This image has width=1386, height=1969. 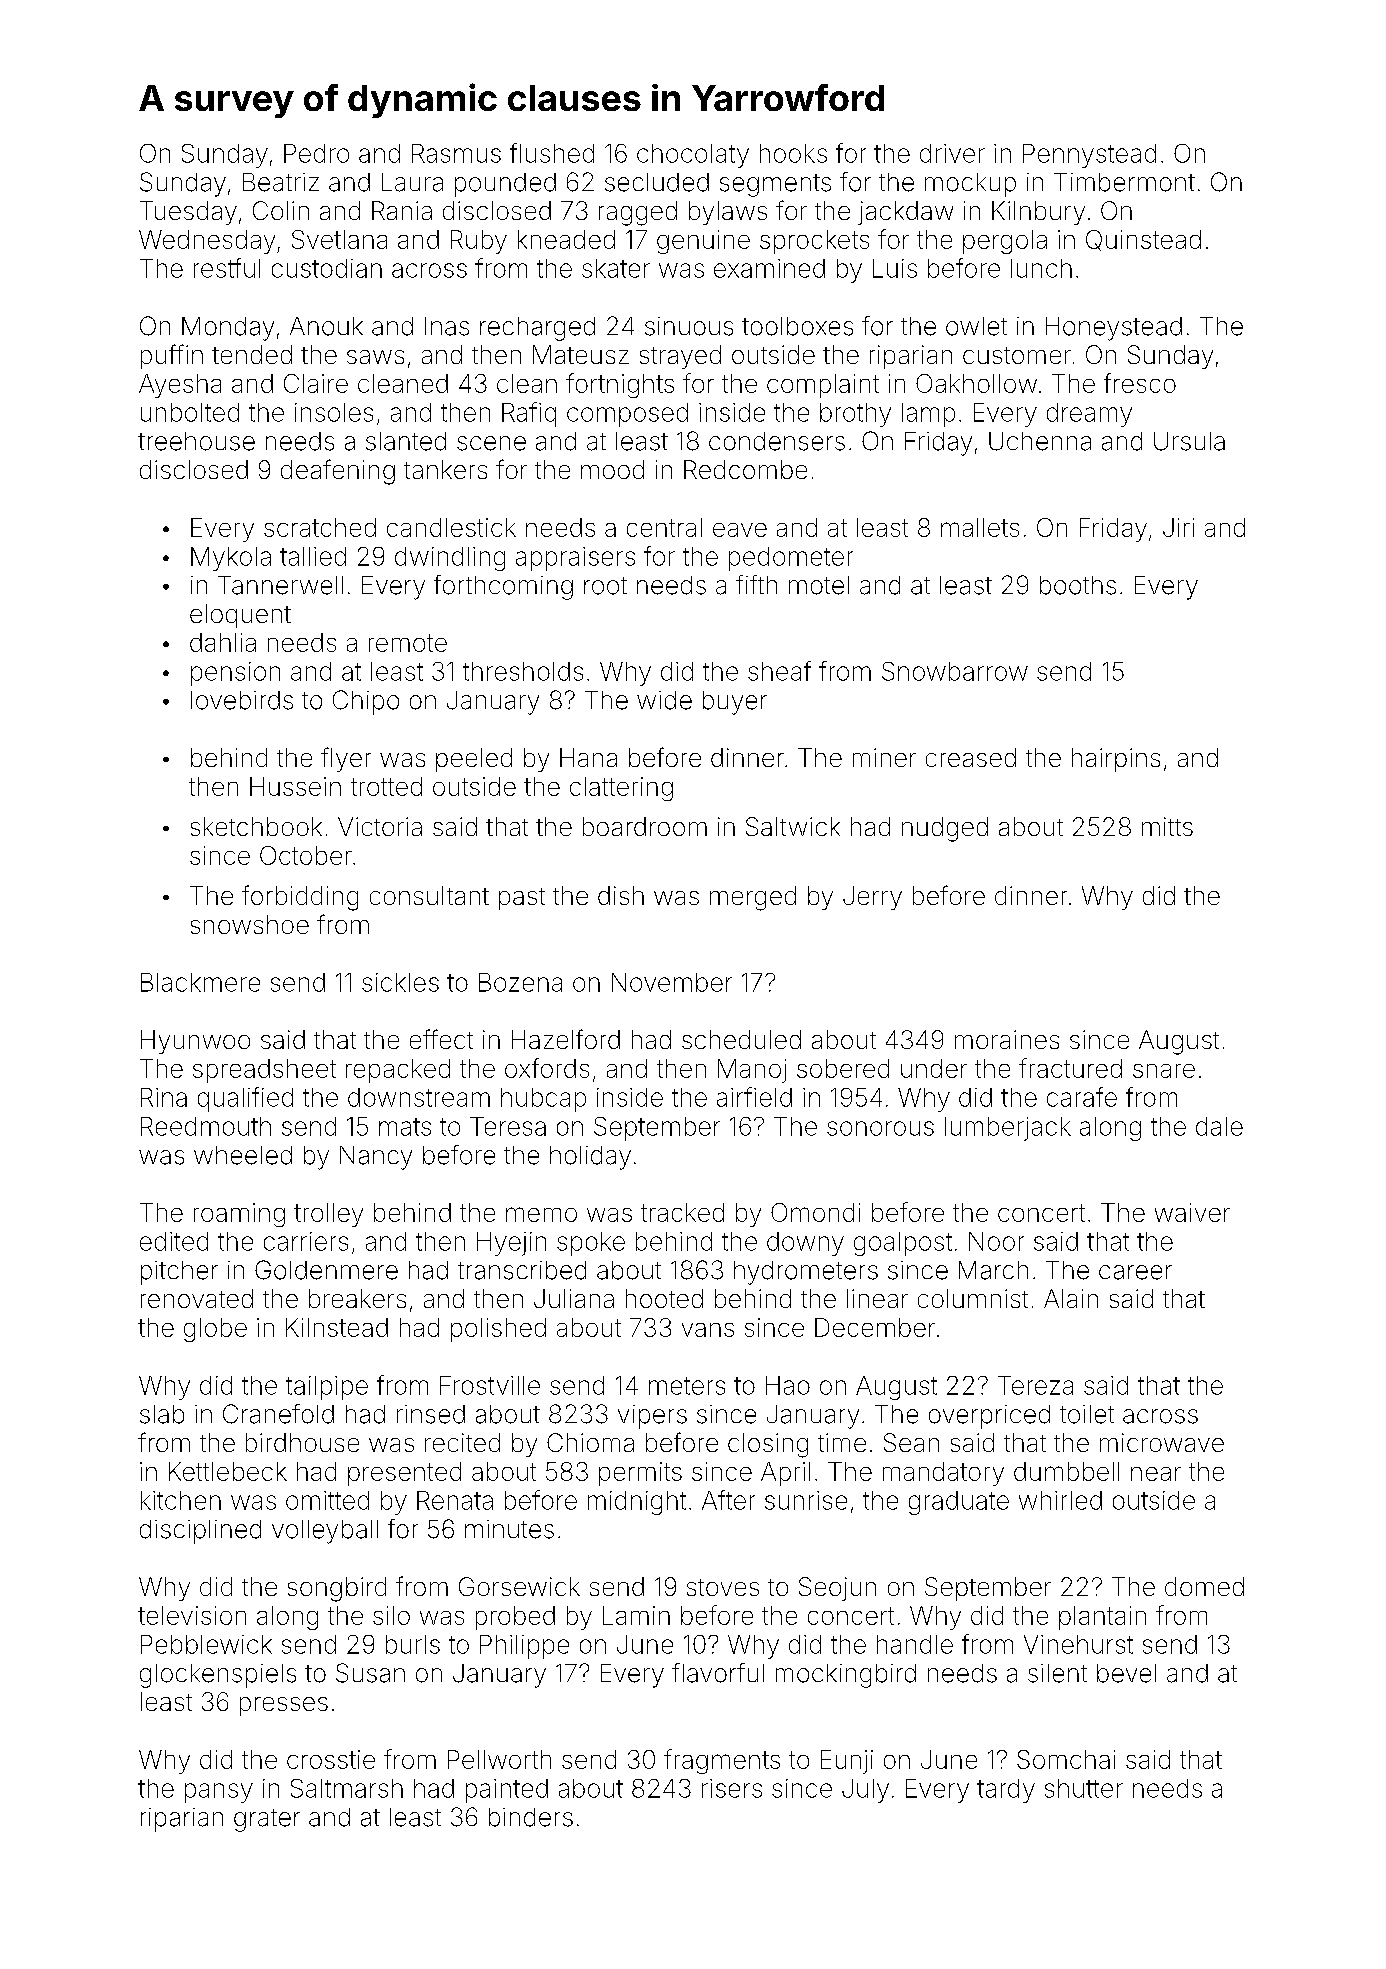 What do you see at coordinates (575, 559) in the image?
I see `appraisers` at bounding box center [575, 559].
